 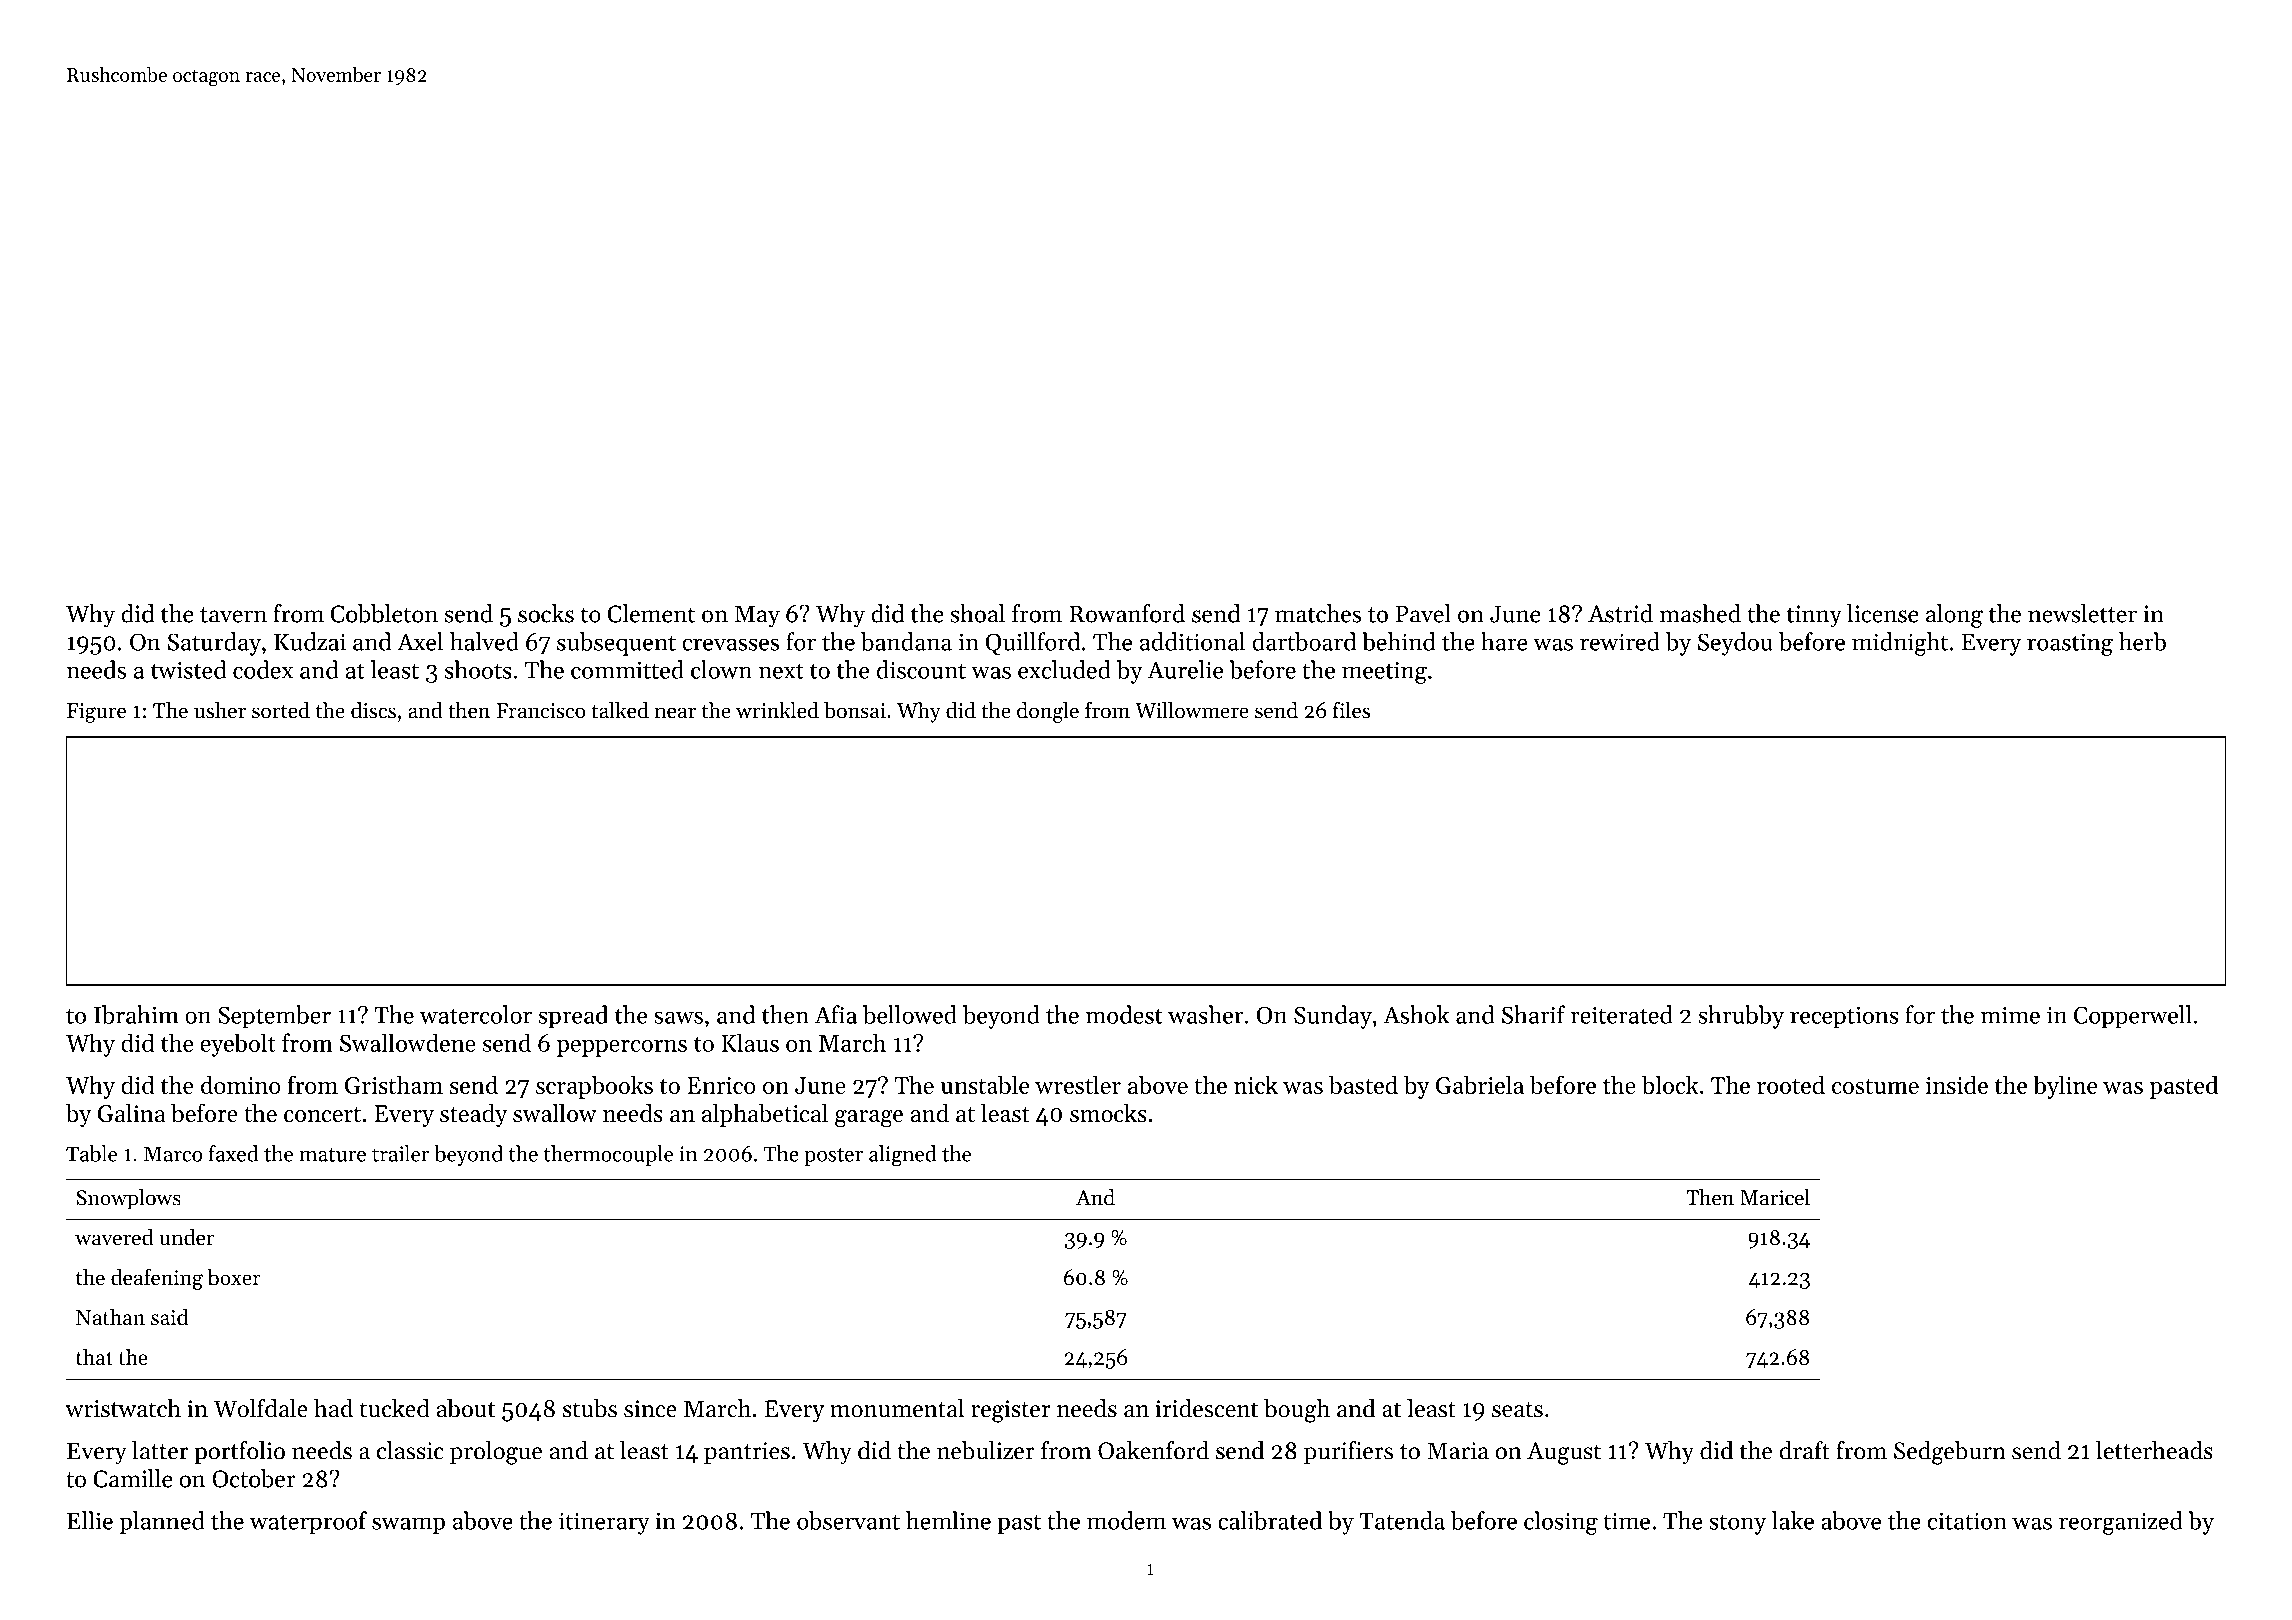 I want to click on stony, so click(x=1737, y=1524).
